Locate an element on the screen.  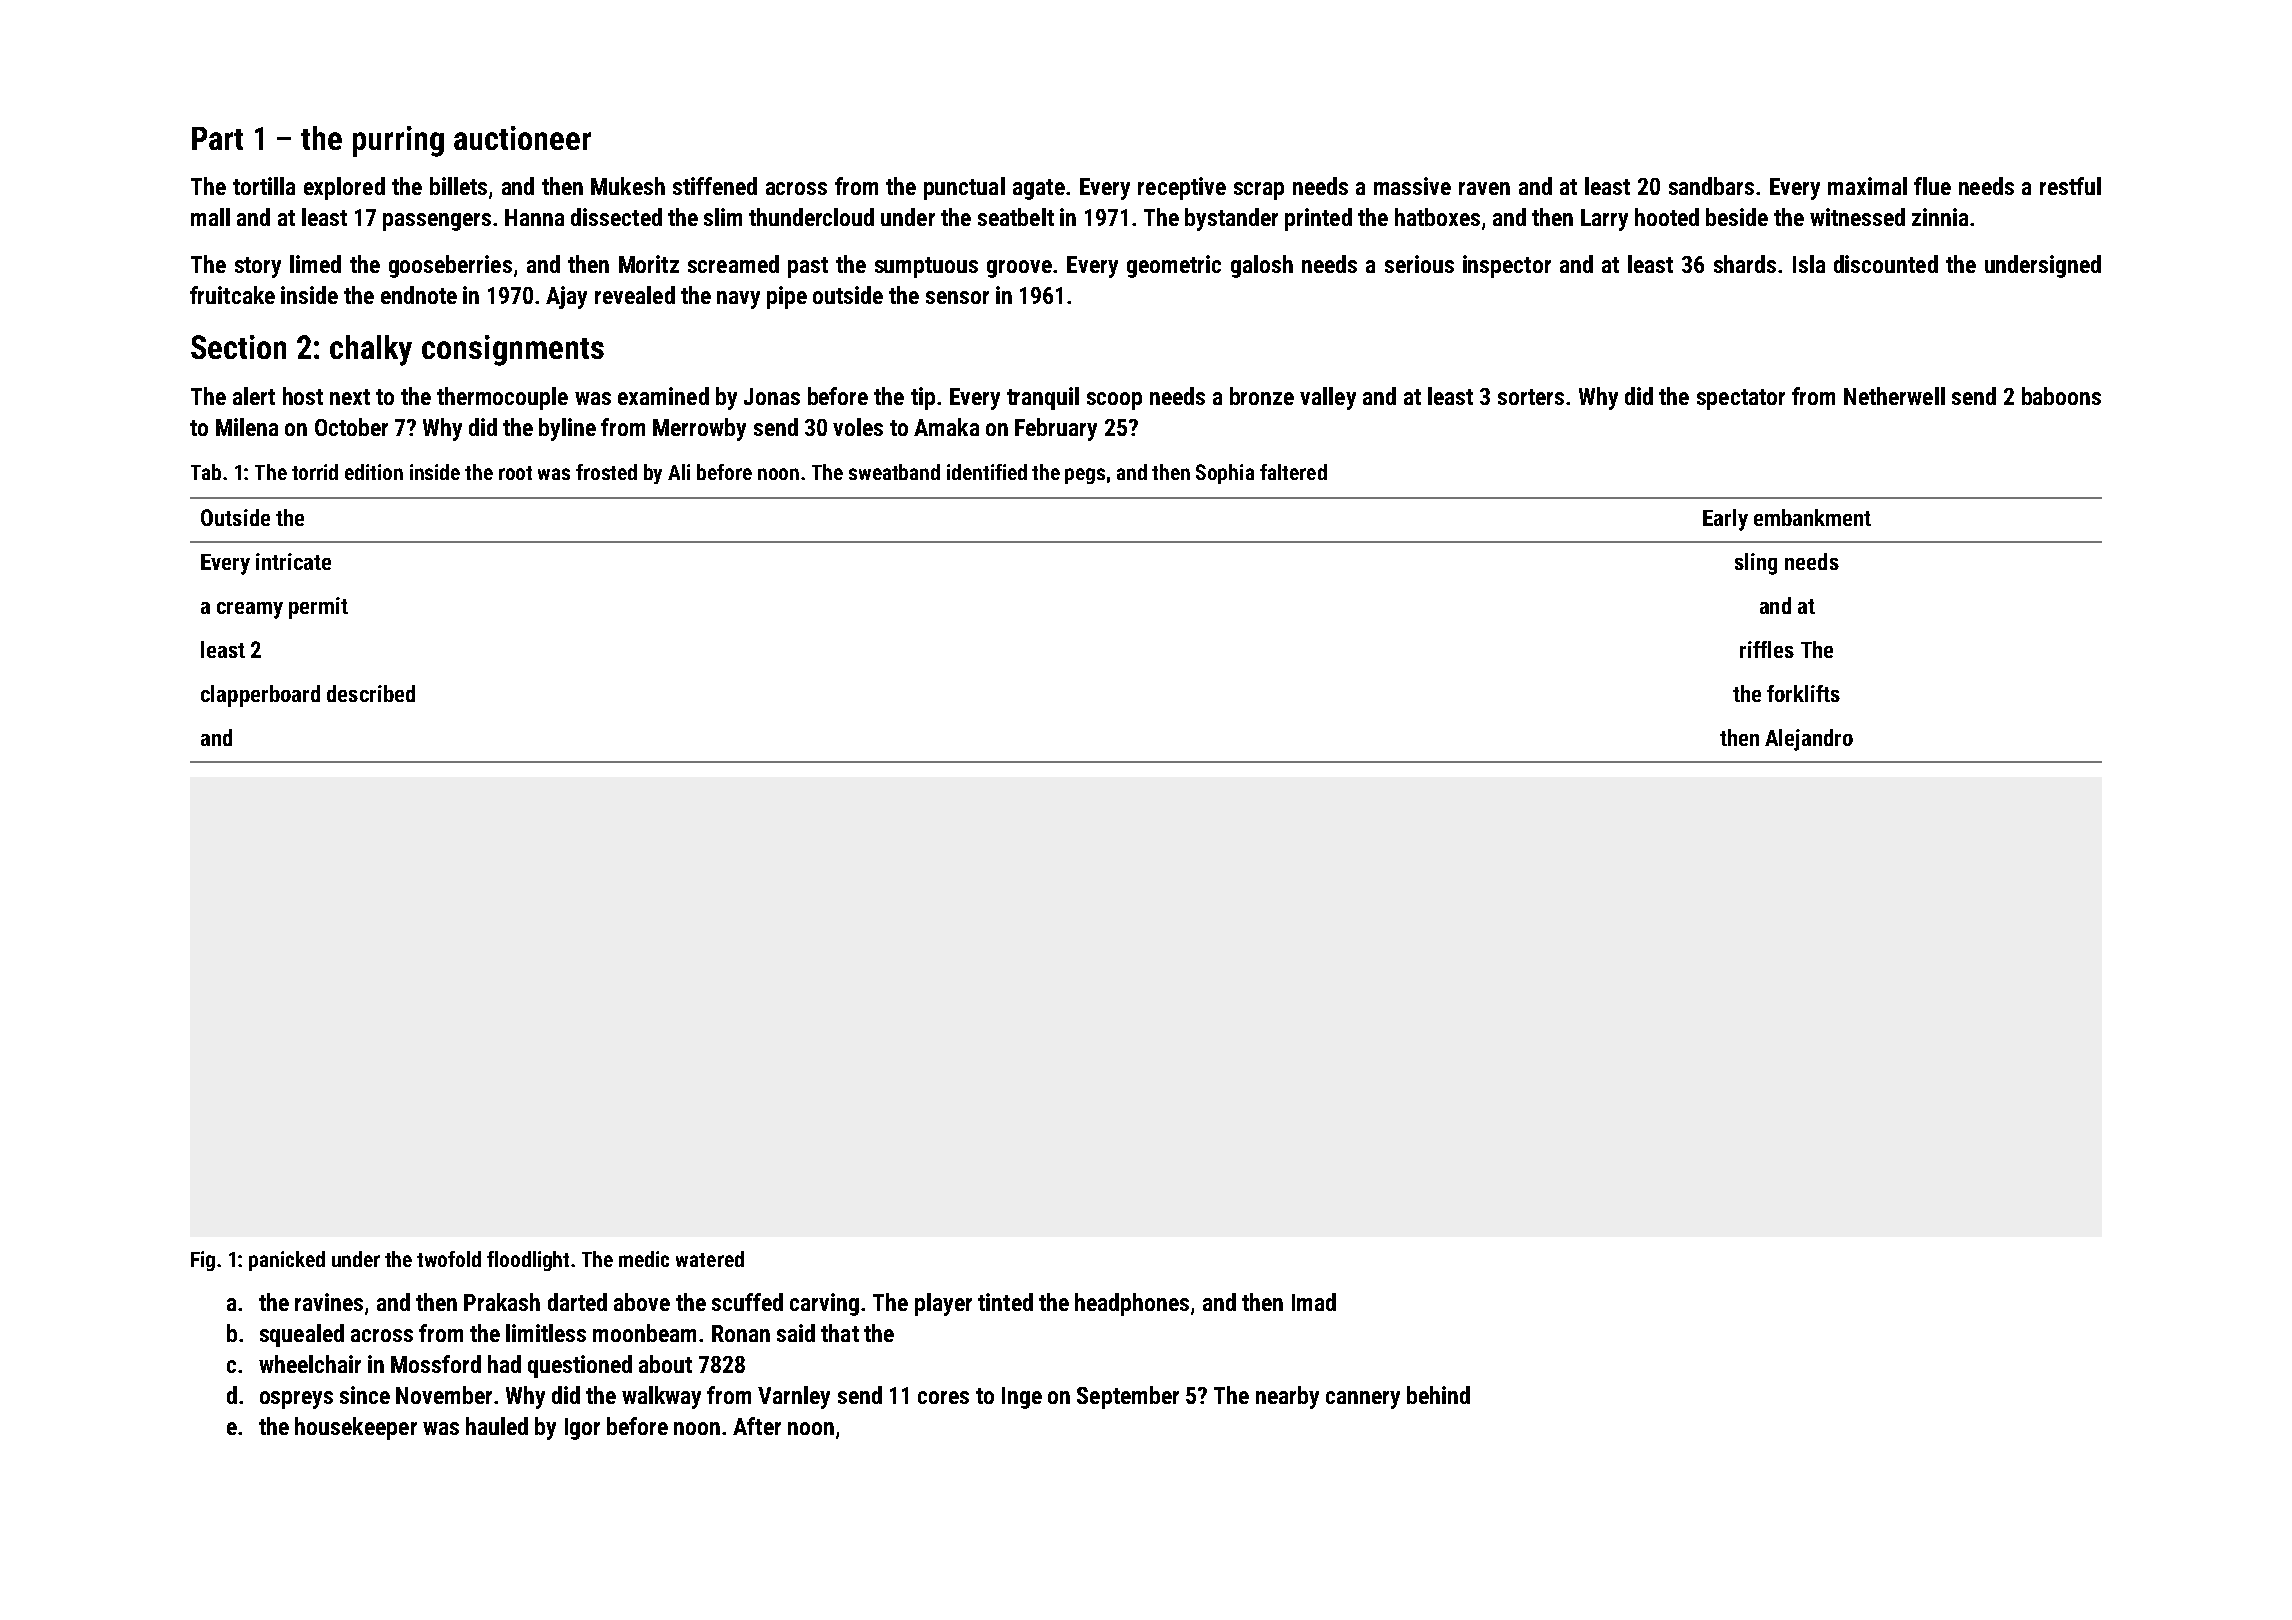
pegs is located at coordinates (1085, 476).
